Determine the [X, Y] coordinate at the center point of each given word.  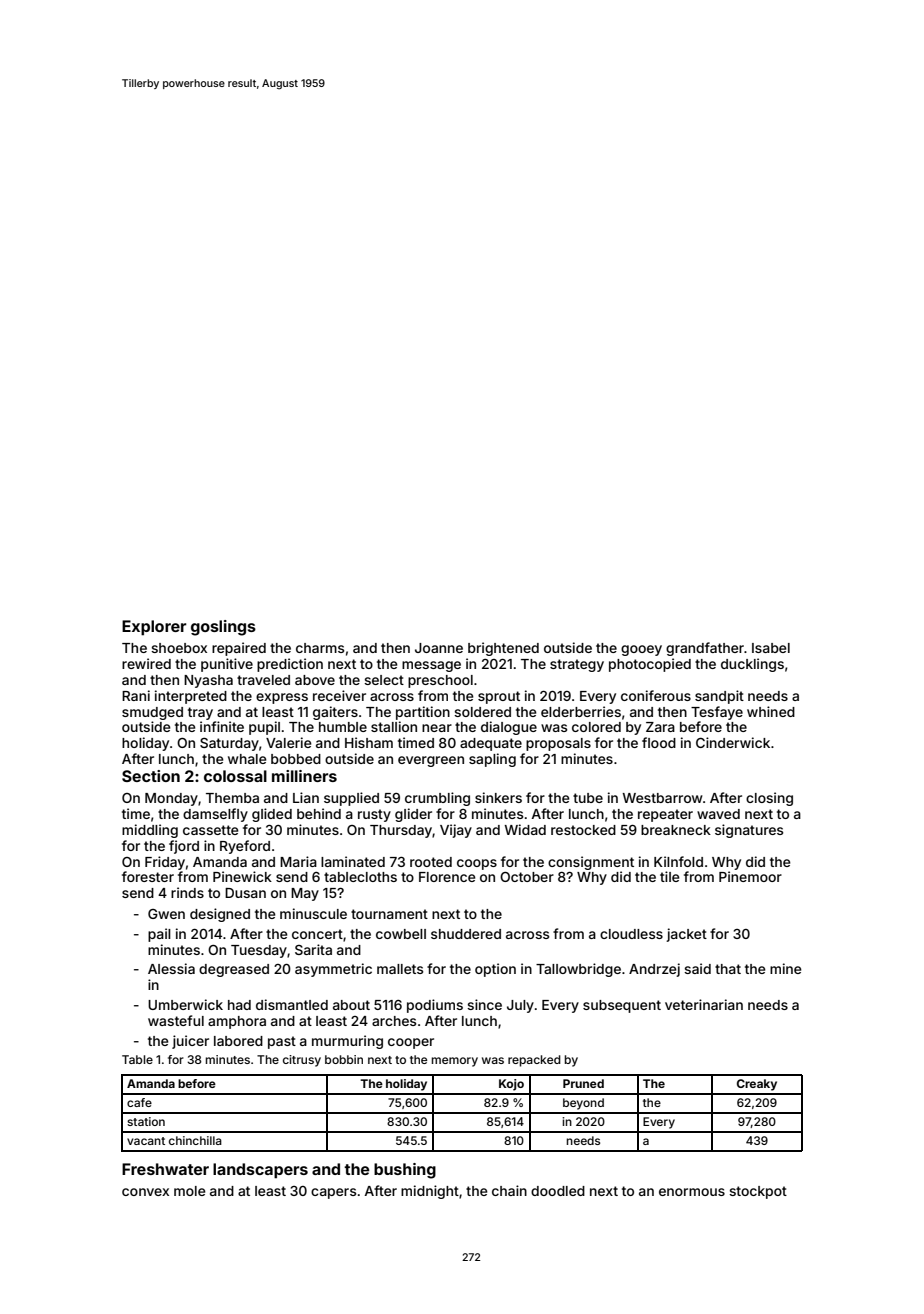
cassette [210, 830]
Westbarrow [662, 798]
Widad [525, 829]
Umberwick [185, 1004]
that [728, 969]
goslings [223, 628]
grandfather [705, 649]
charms [320, 648]
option [495, 970]
